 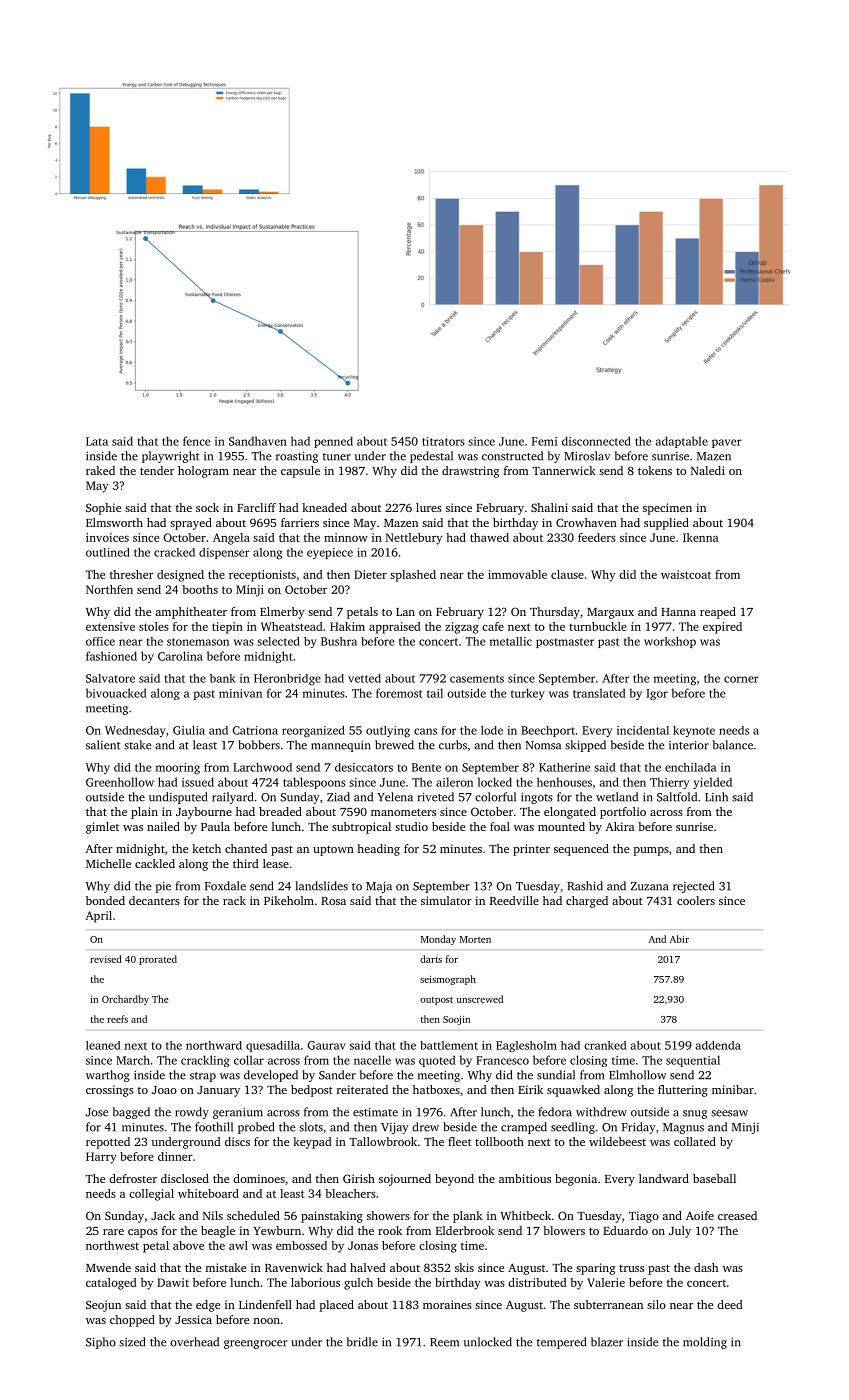 What do you see at coordinates (525, 1215) in the screenshot?
I see `Whitbeck` at bounding box center [525, 1215].
